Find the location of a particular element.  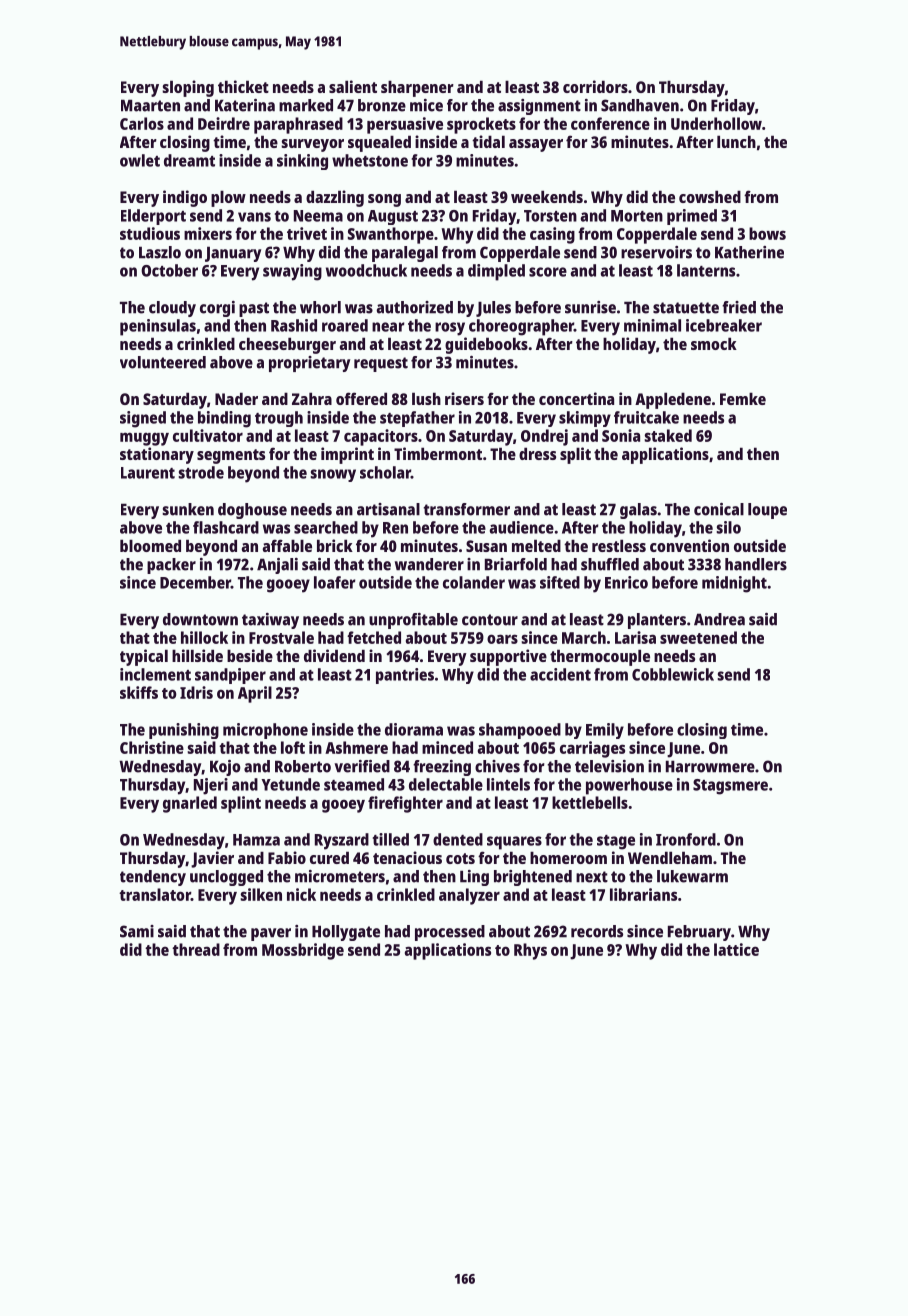

risers is located at coordinates (464, 398).
